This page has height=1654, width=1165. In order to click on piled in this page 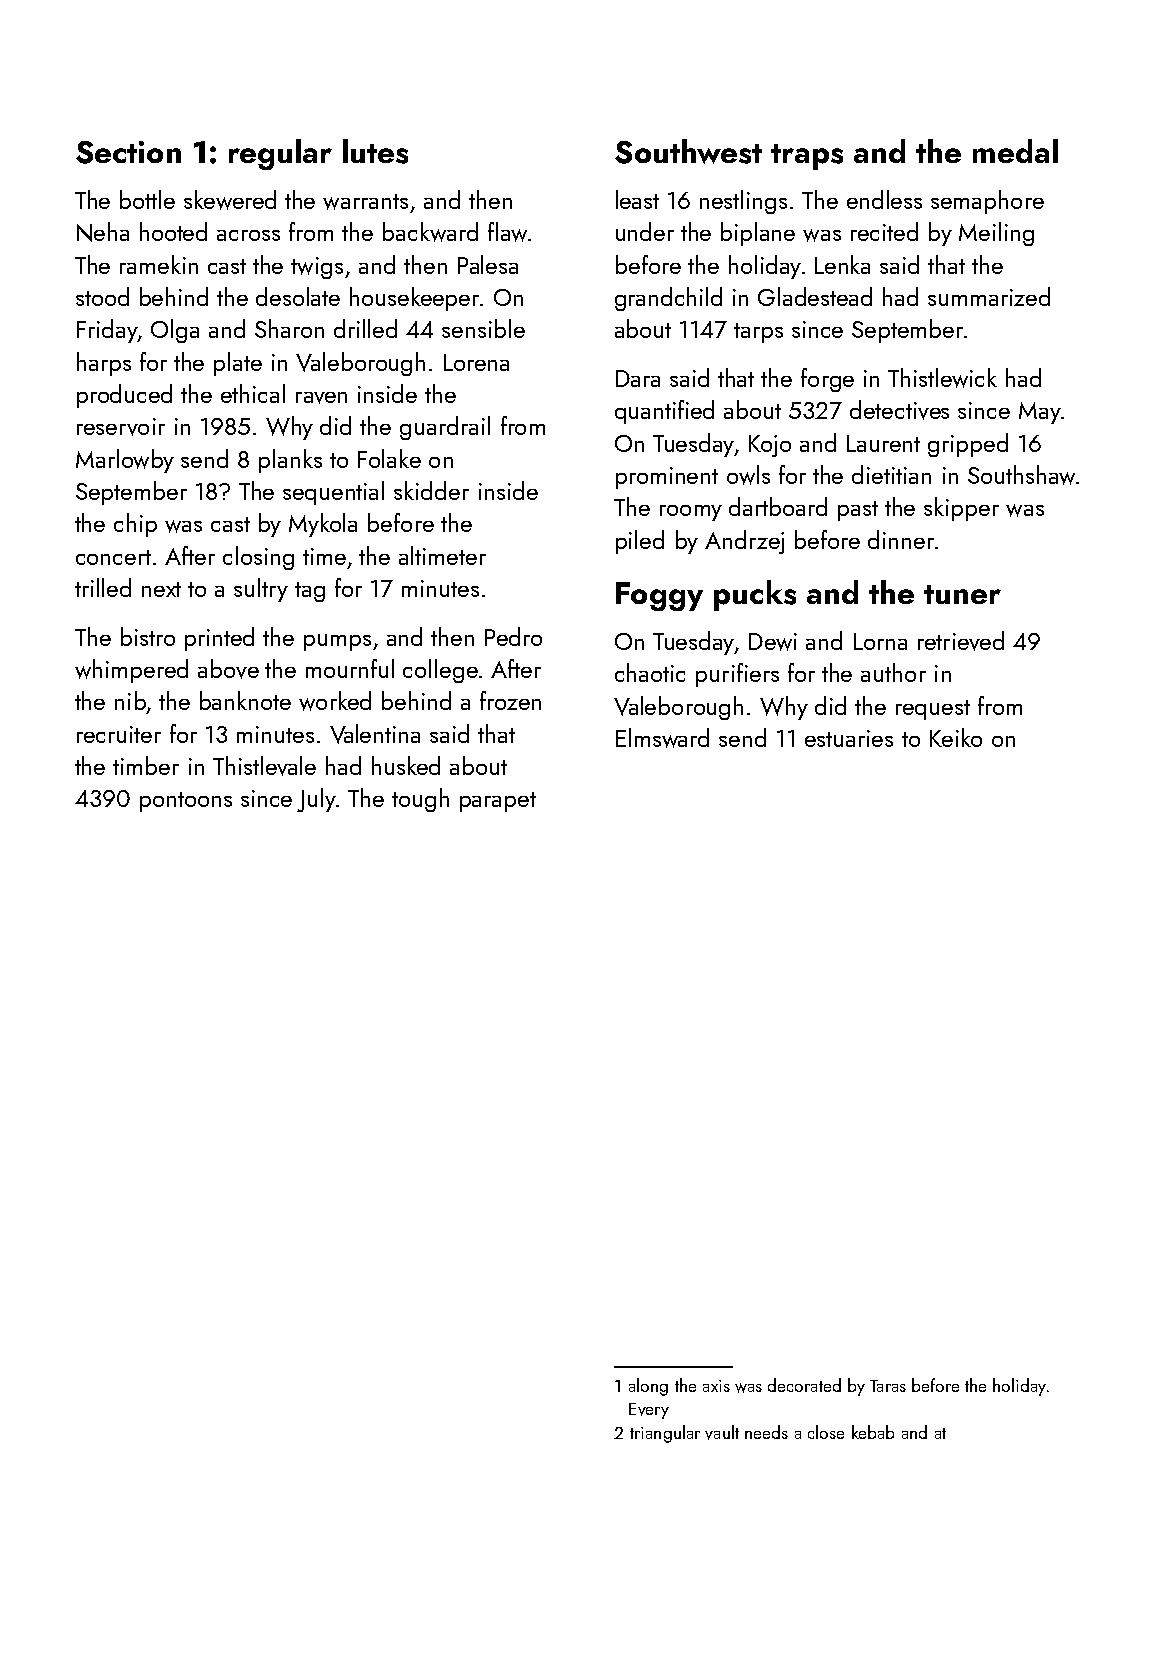, I will do `click(640, 542)`.
